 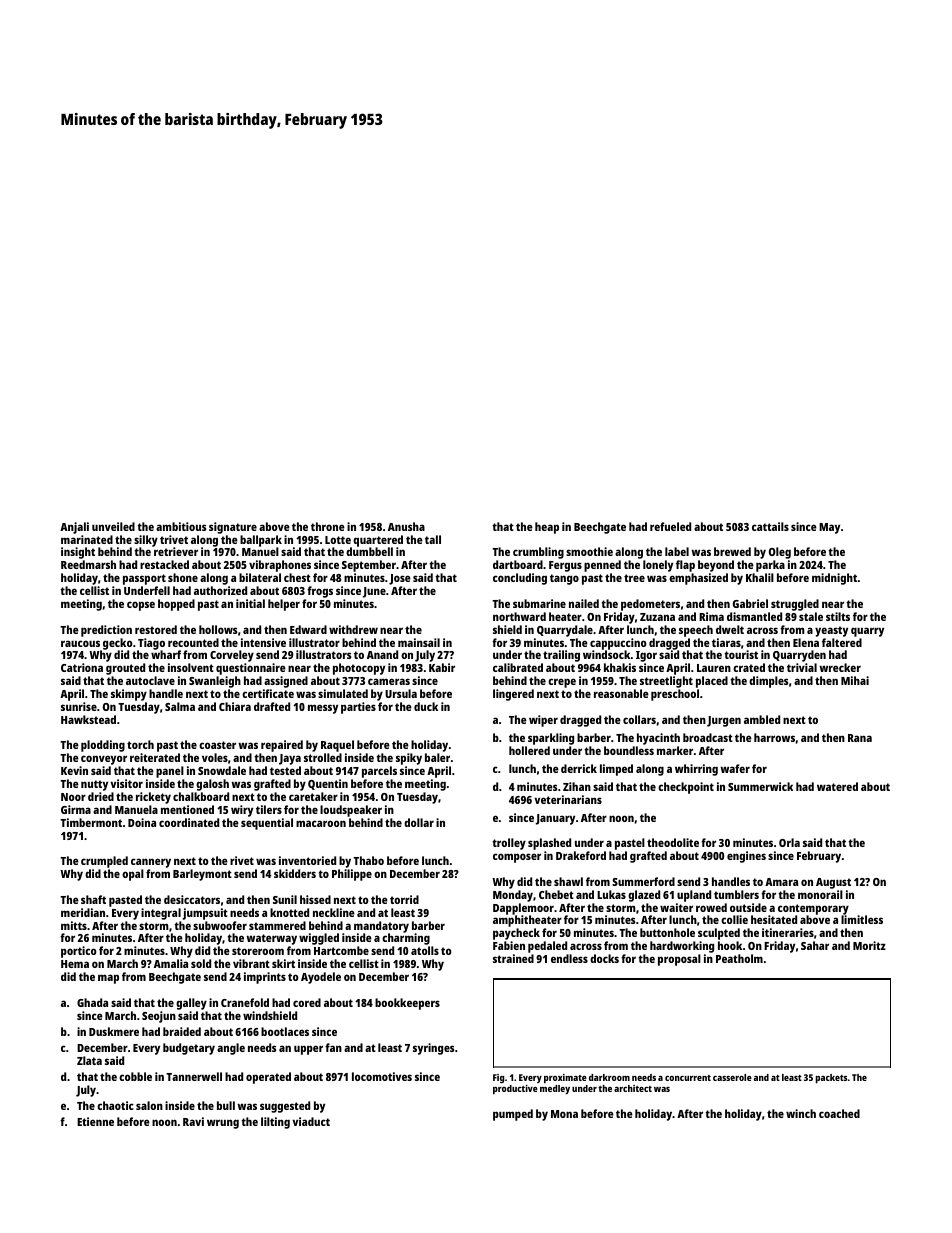 What do you see at coordinates (250, 603) in the screenshot?
I see `initial` at bounding box center [250, 603].
